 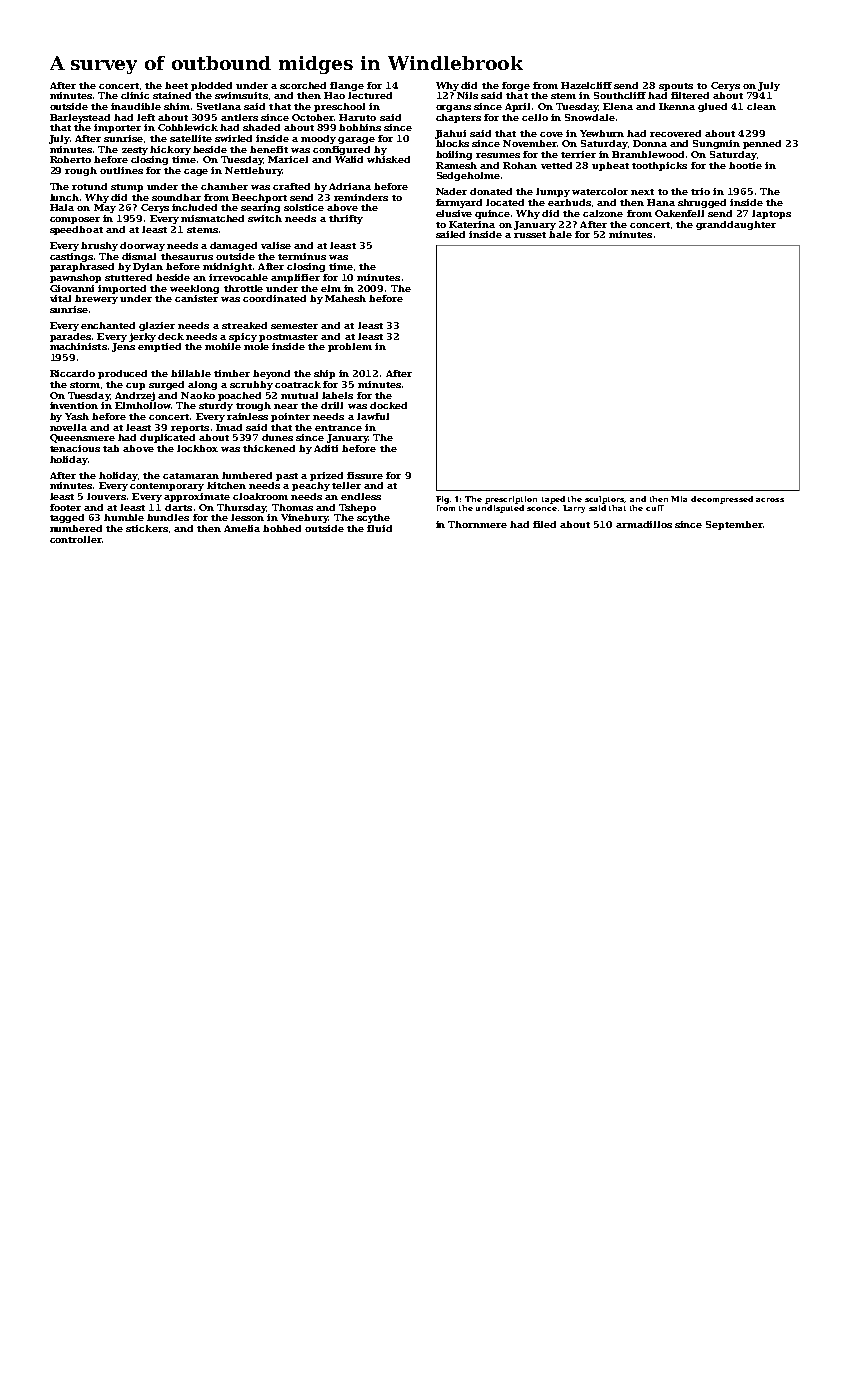 I want to click on Hazelcliff, so click(x=586, y=85).
